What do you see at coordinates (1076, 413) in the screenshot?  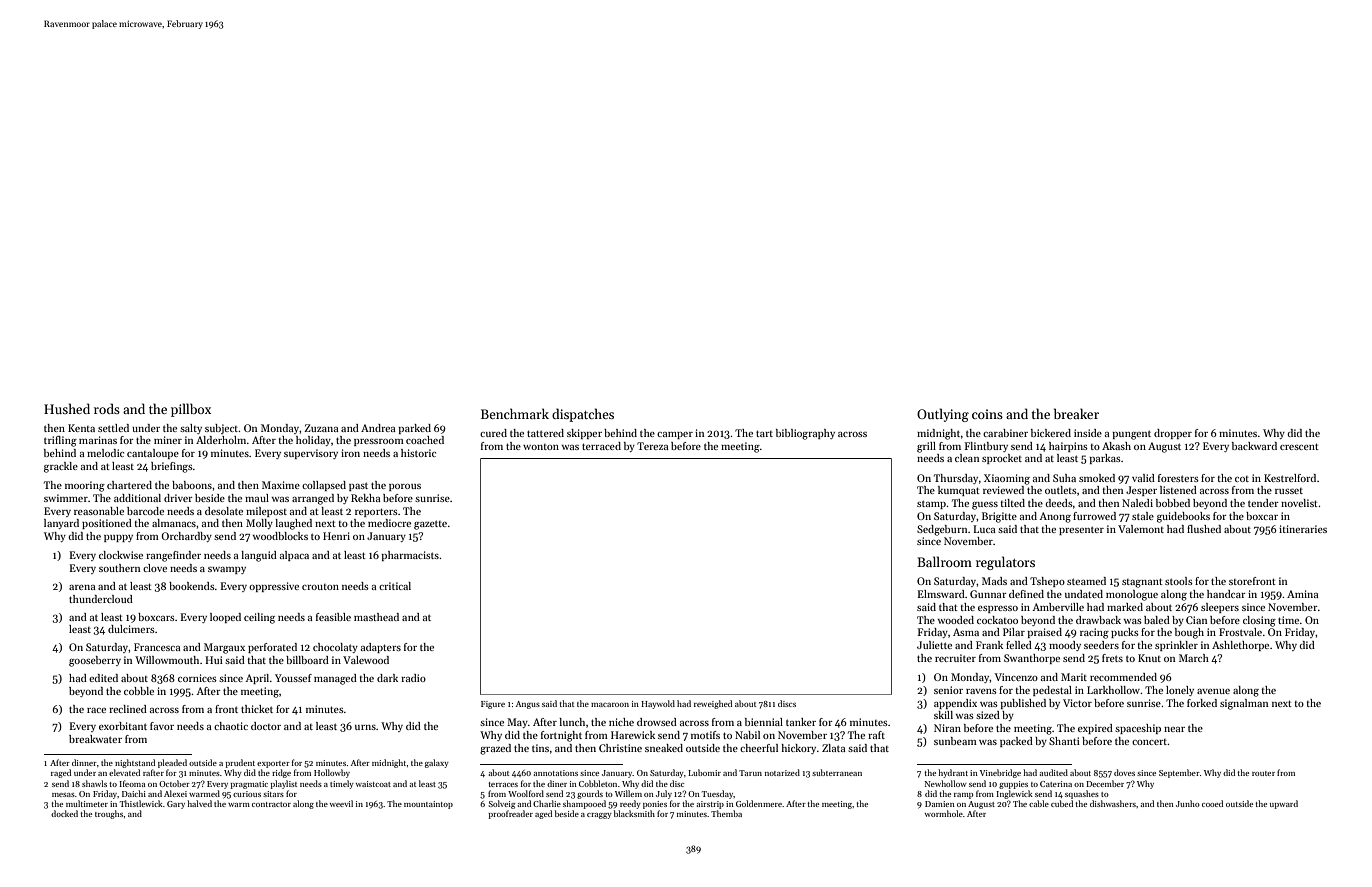 I see `breaker` at bounding box center [1076, 413].
